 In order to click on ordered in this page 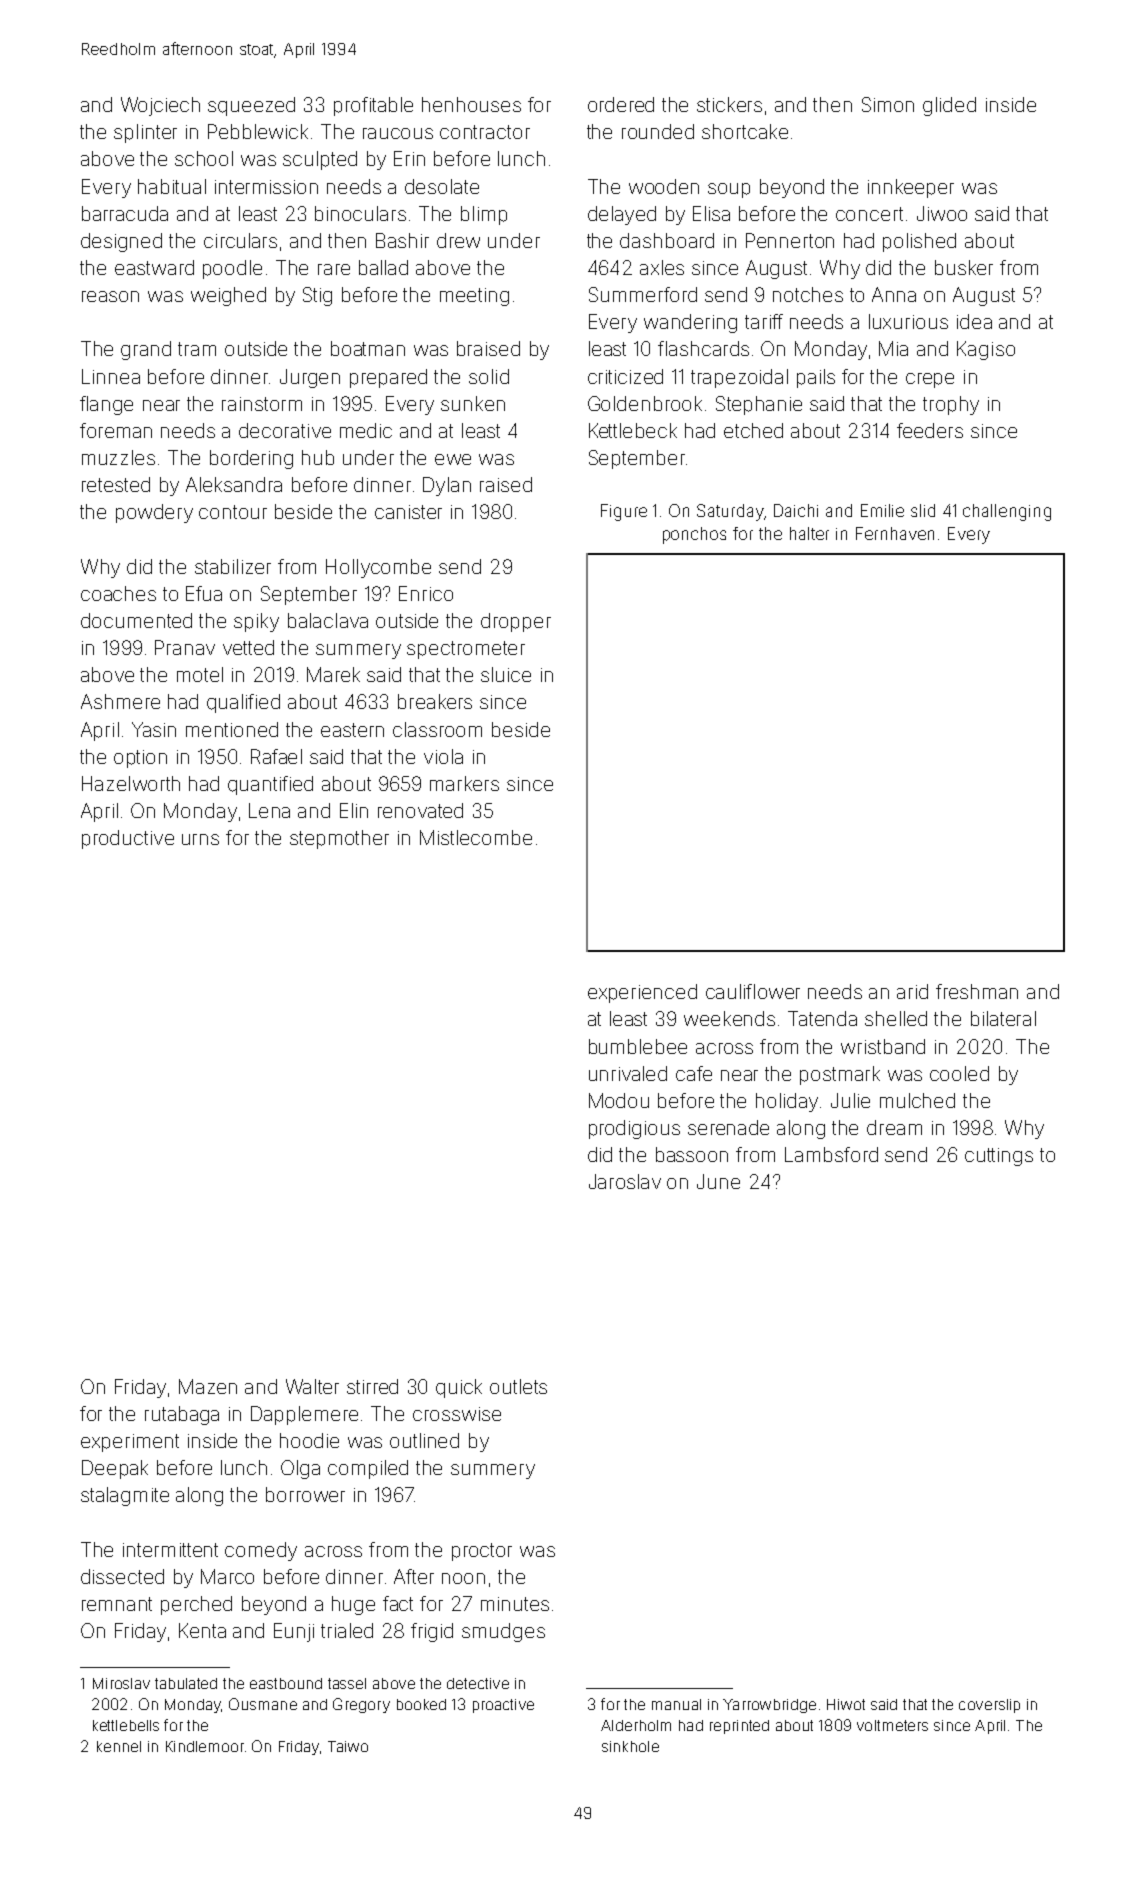, I will do `click(621, 104)`.
